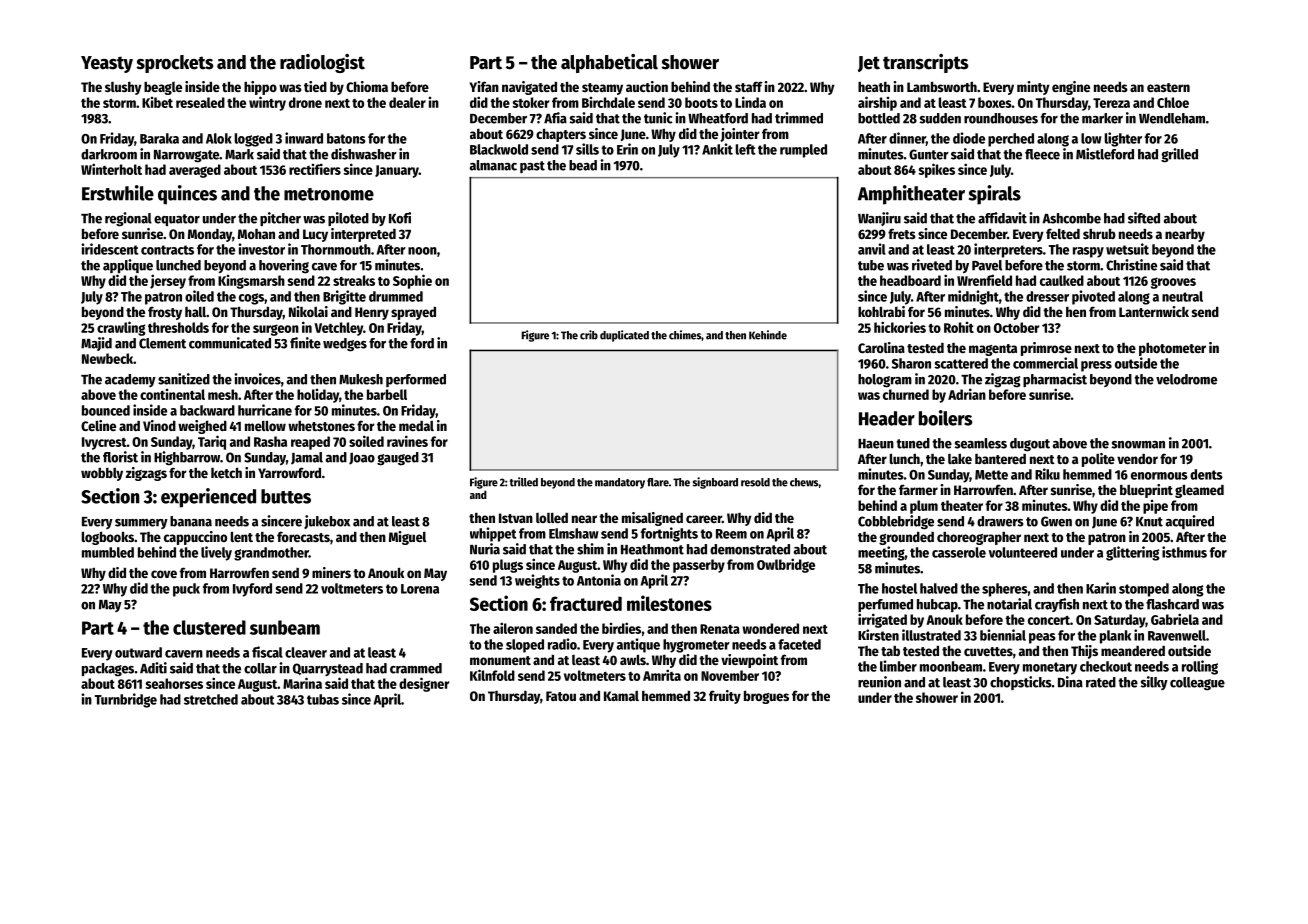  What do you see at coordinates (126, 700) in the document?
I see `Turnbridge` at bounding box center [126, 700].
